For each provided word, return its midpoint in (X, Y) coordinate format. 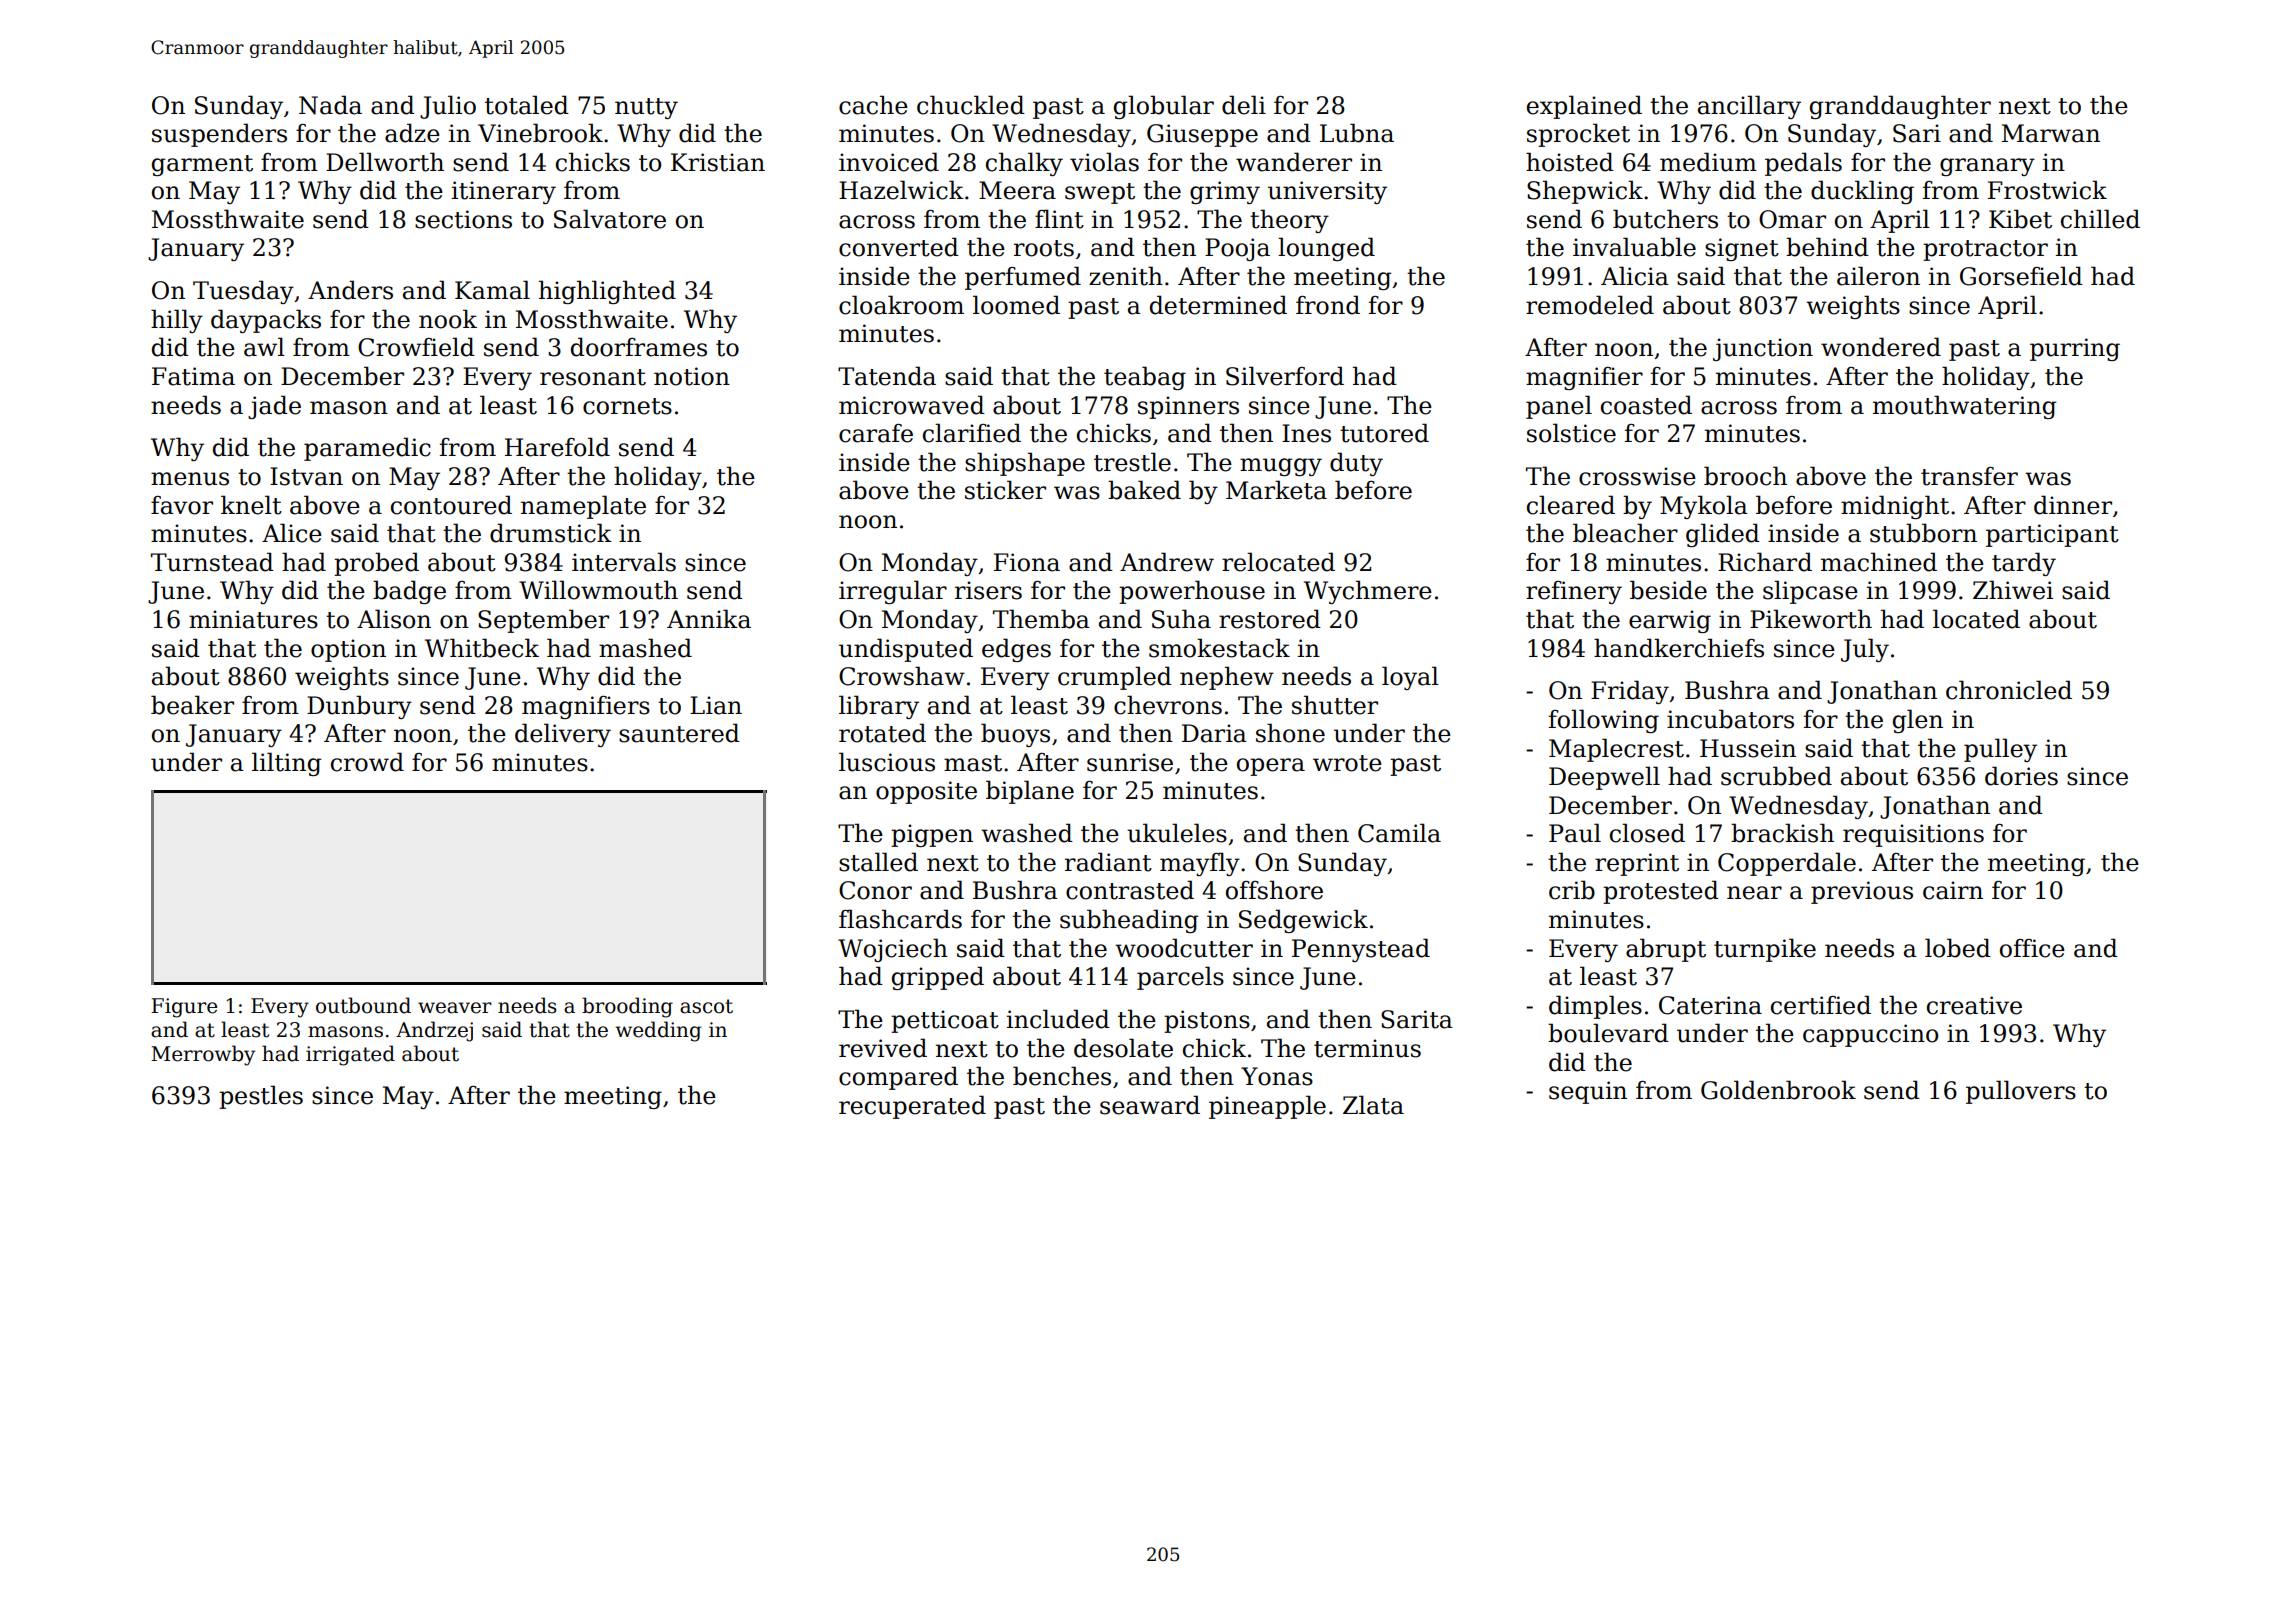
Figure (184, 1008)
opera (1271, 767)
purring (2075, 349)
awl (264, 347)
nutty (646, 108)
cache (873, 105)
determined (1218, 305)
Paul (1575, 833)
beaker (192, 705)
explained (1584, 107)
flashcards (900, 919)
